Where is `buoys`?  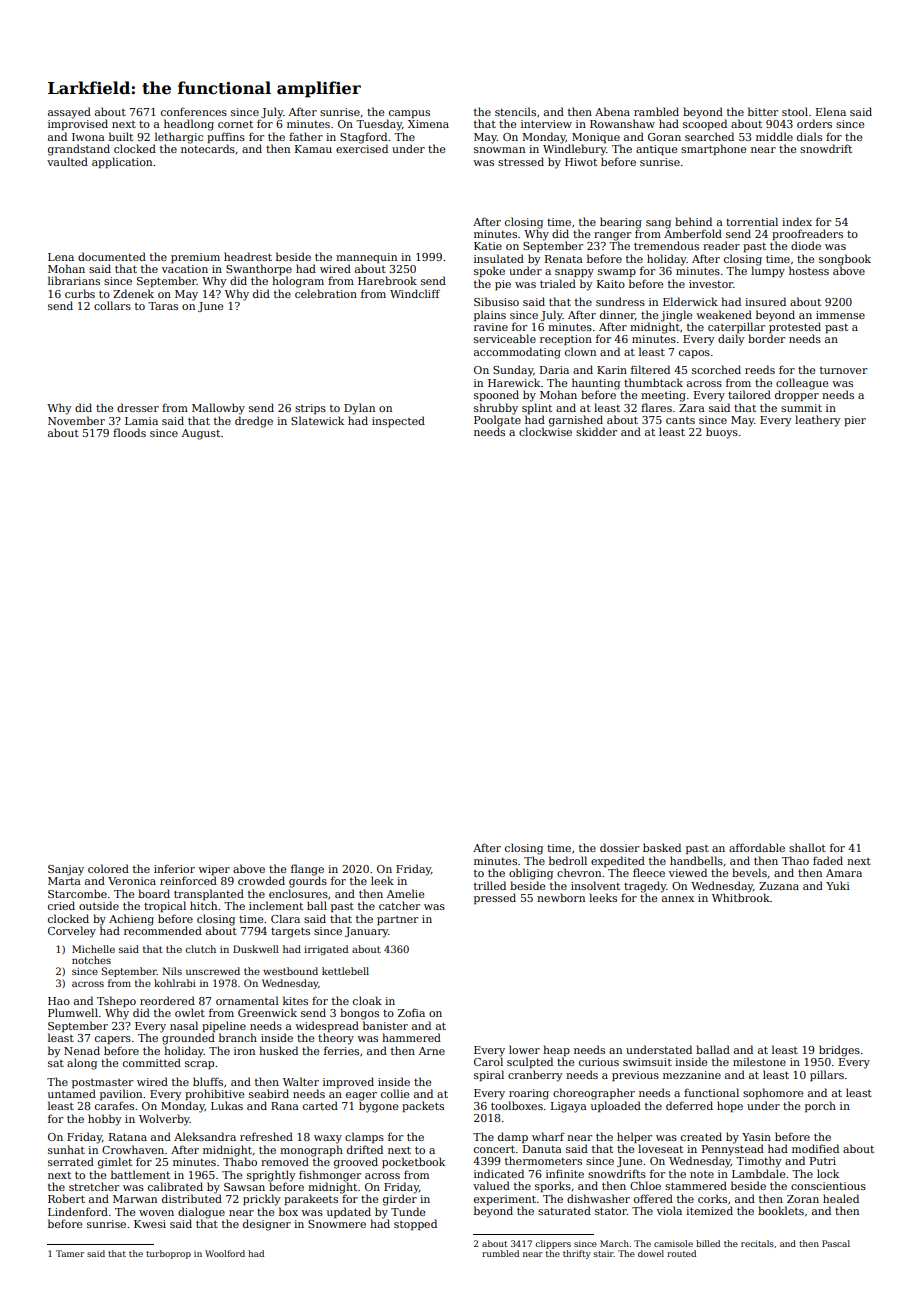
buoys is located at coordinates (722, 433).
